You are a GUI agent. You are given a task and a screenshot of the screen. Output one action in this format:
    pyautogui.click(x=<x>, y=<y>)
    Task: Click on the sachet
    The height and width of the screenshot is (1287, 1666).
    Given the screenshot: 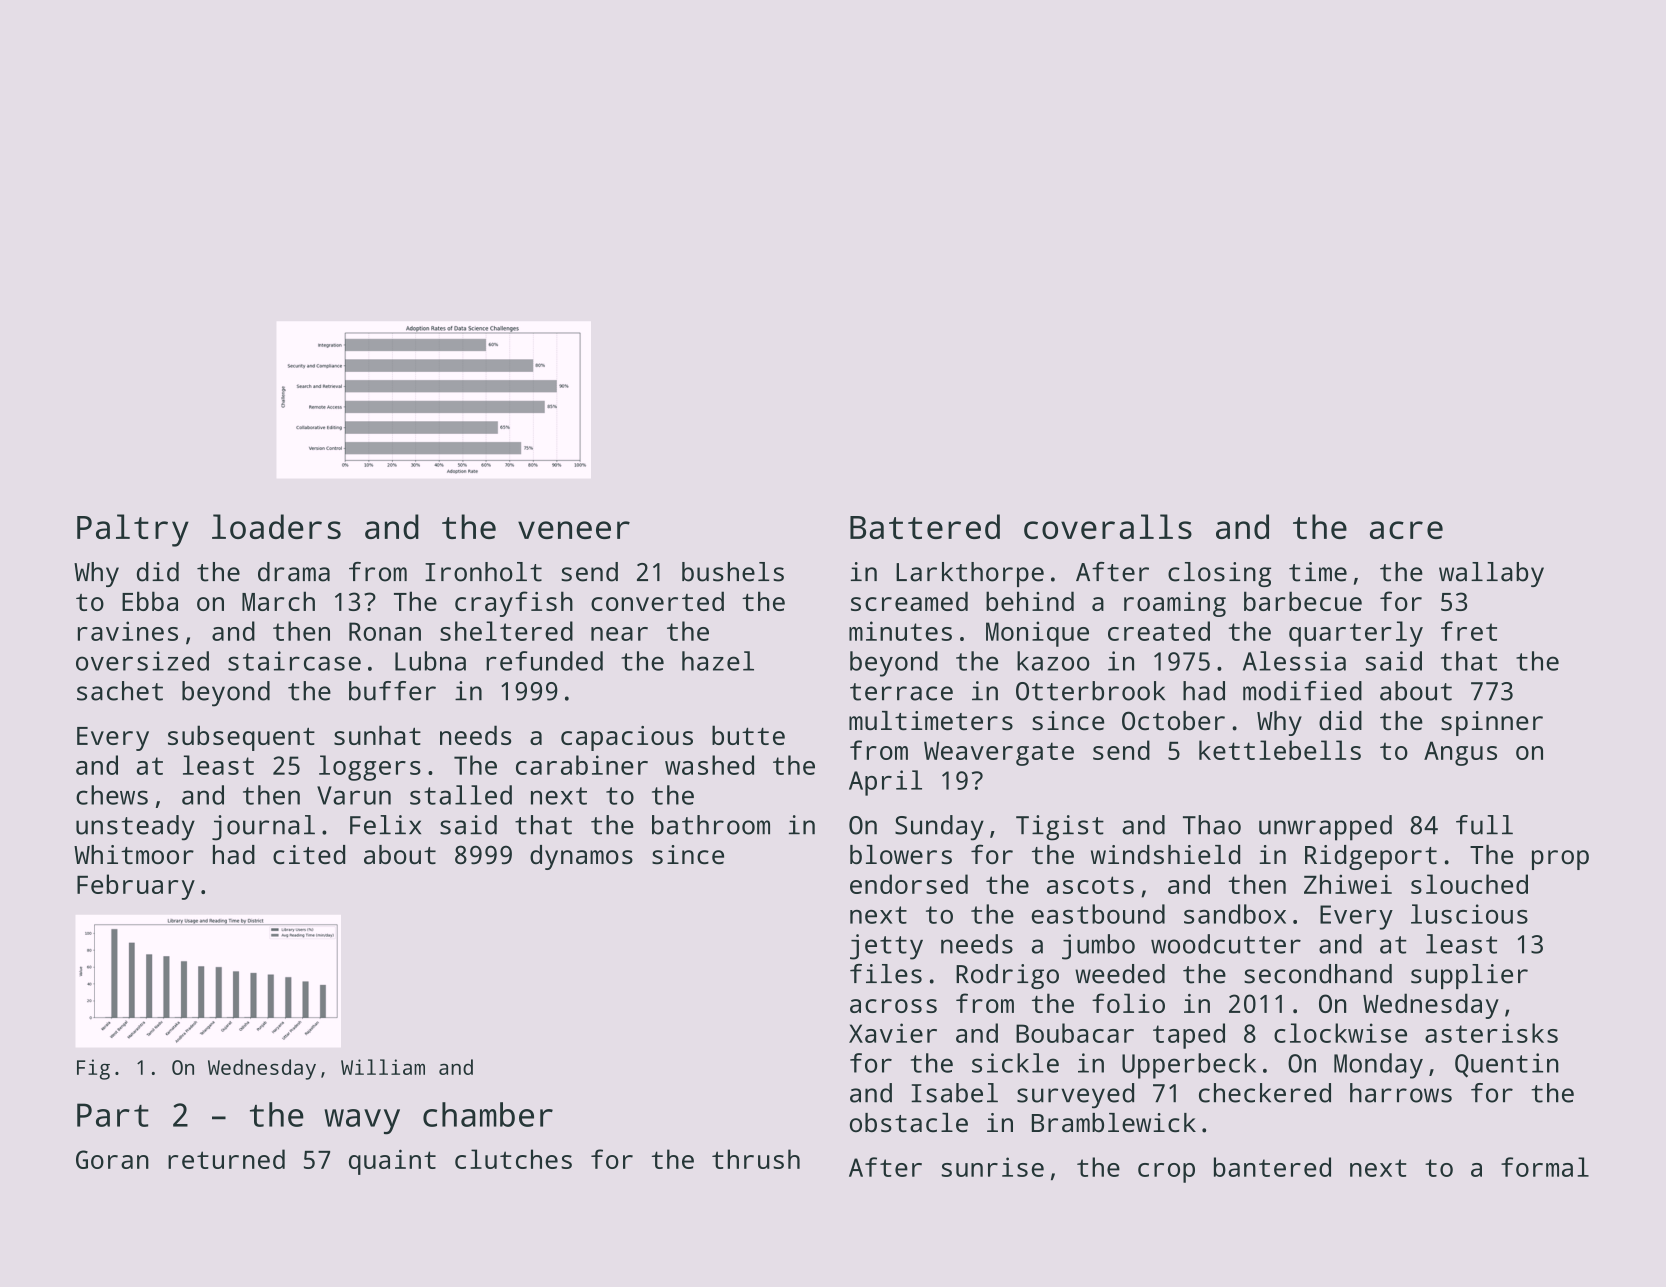 What is the action you would take?
    pyautogui.click(x=120, y=691)
